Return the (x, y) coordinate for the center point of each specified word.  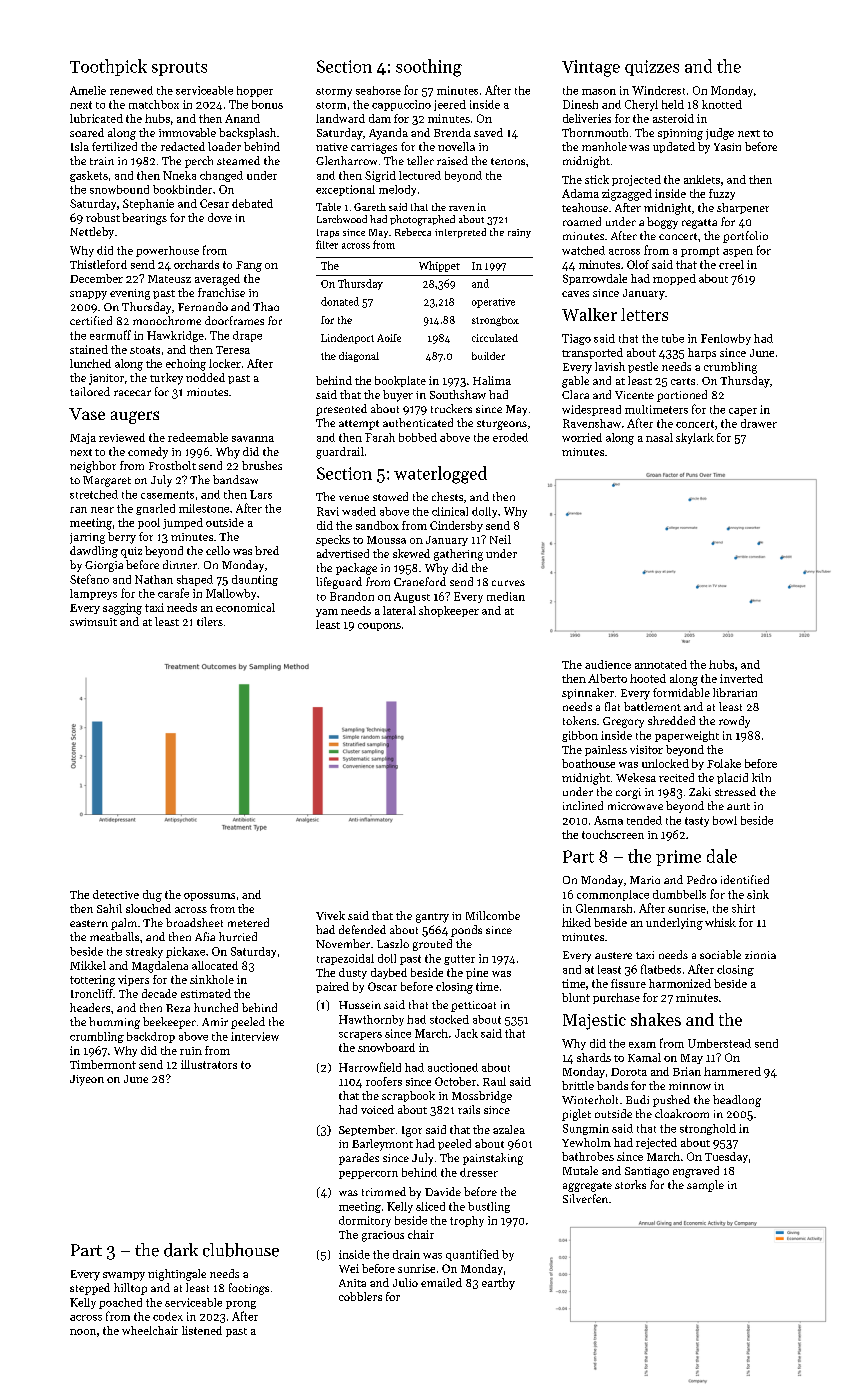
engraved (696, 1172)
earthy (498, 1284)
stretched (94, 494)
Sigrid (380, 176)
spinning (680, 134)
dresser (479, 1172)
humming (114, 1023)
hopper (255, 91)
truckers (451, 408)
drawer (759, 423)
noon (83, 1332)
